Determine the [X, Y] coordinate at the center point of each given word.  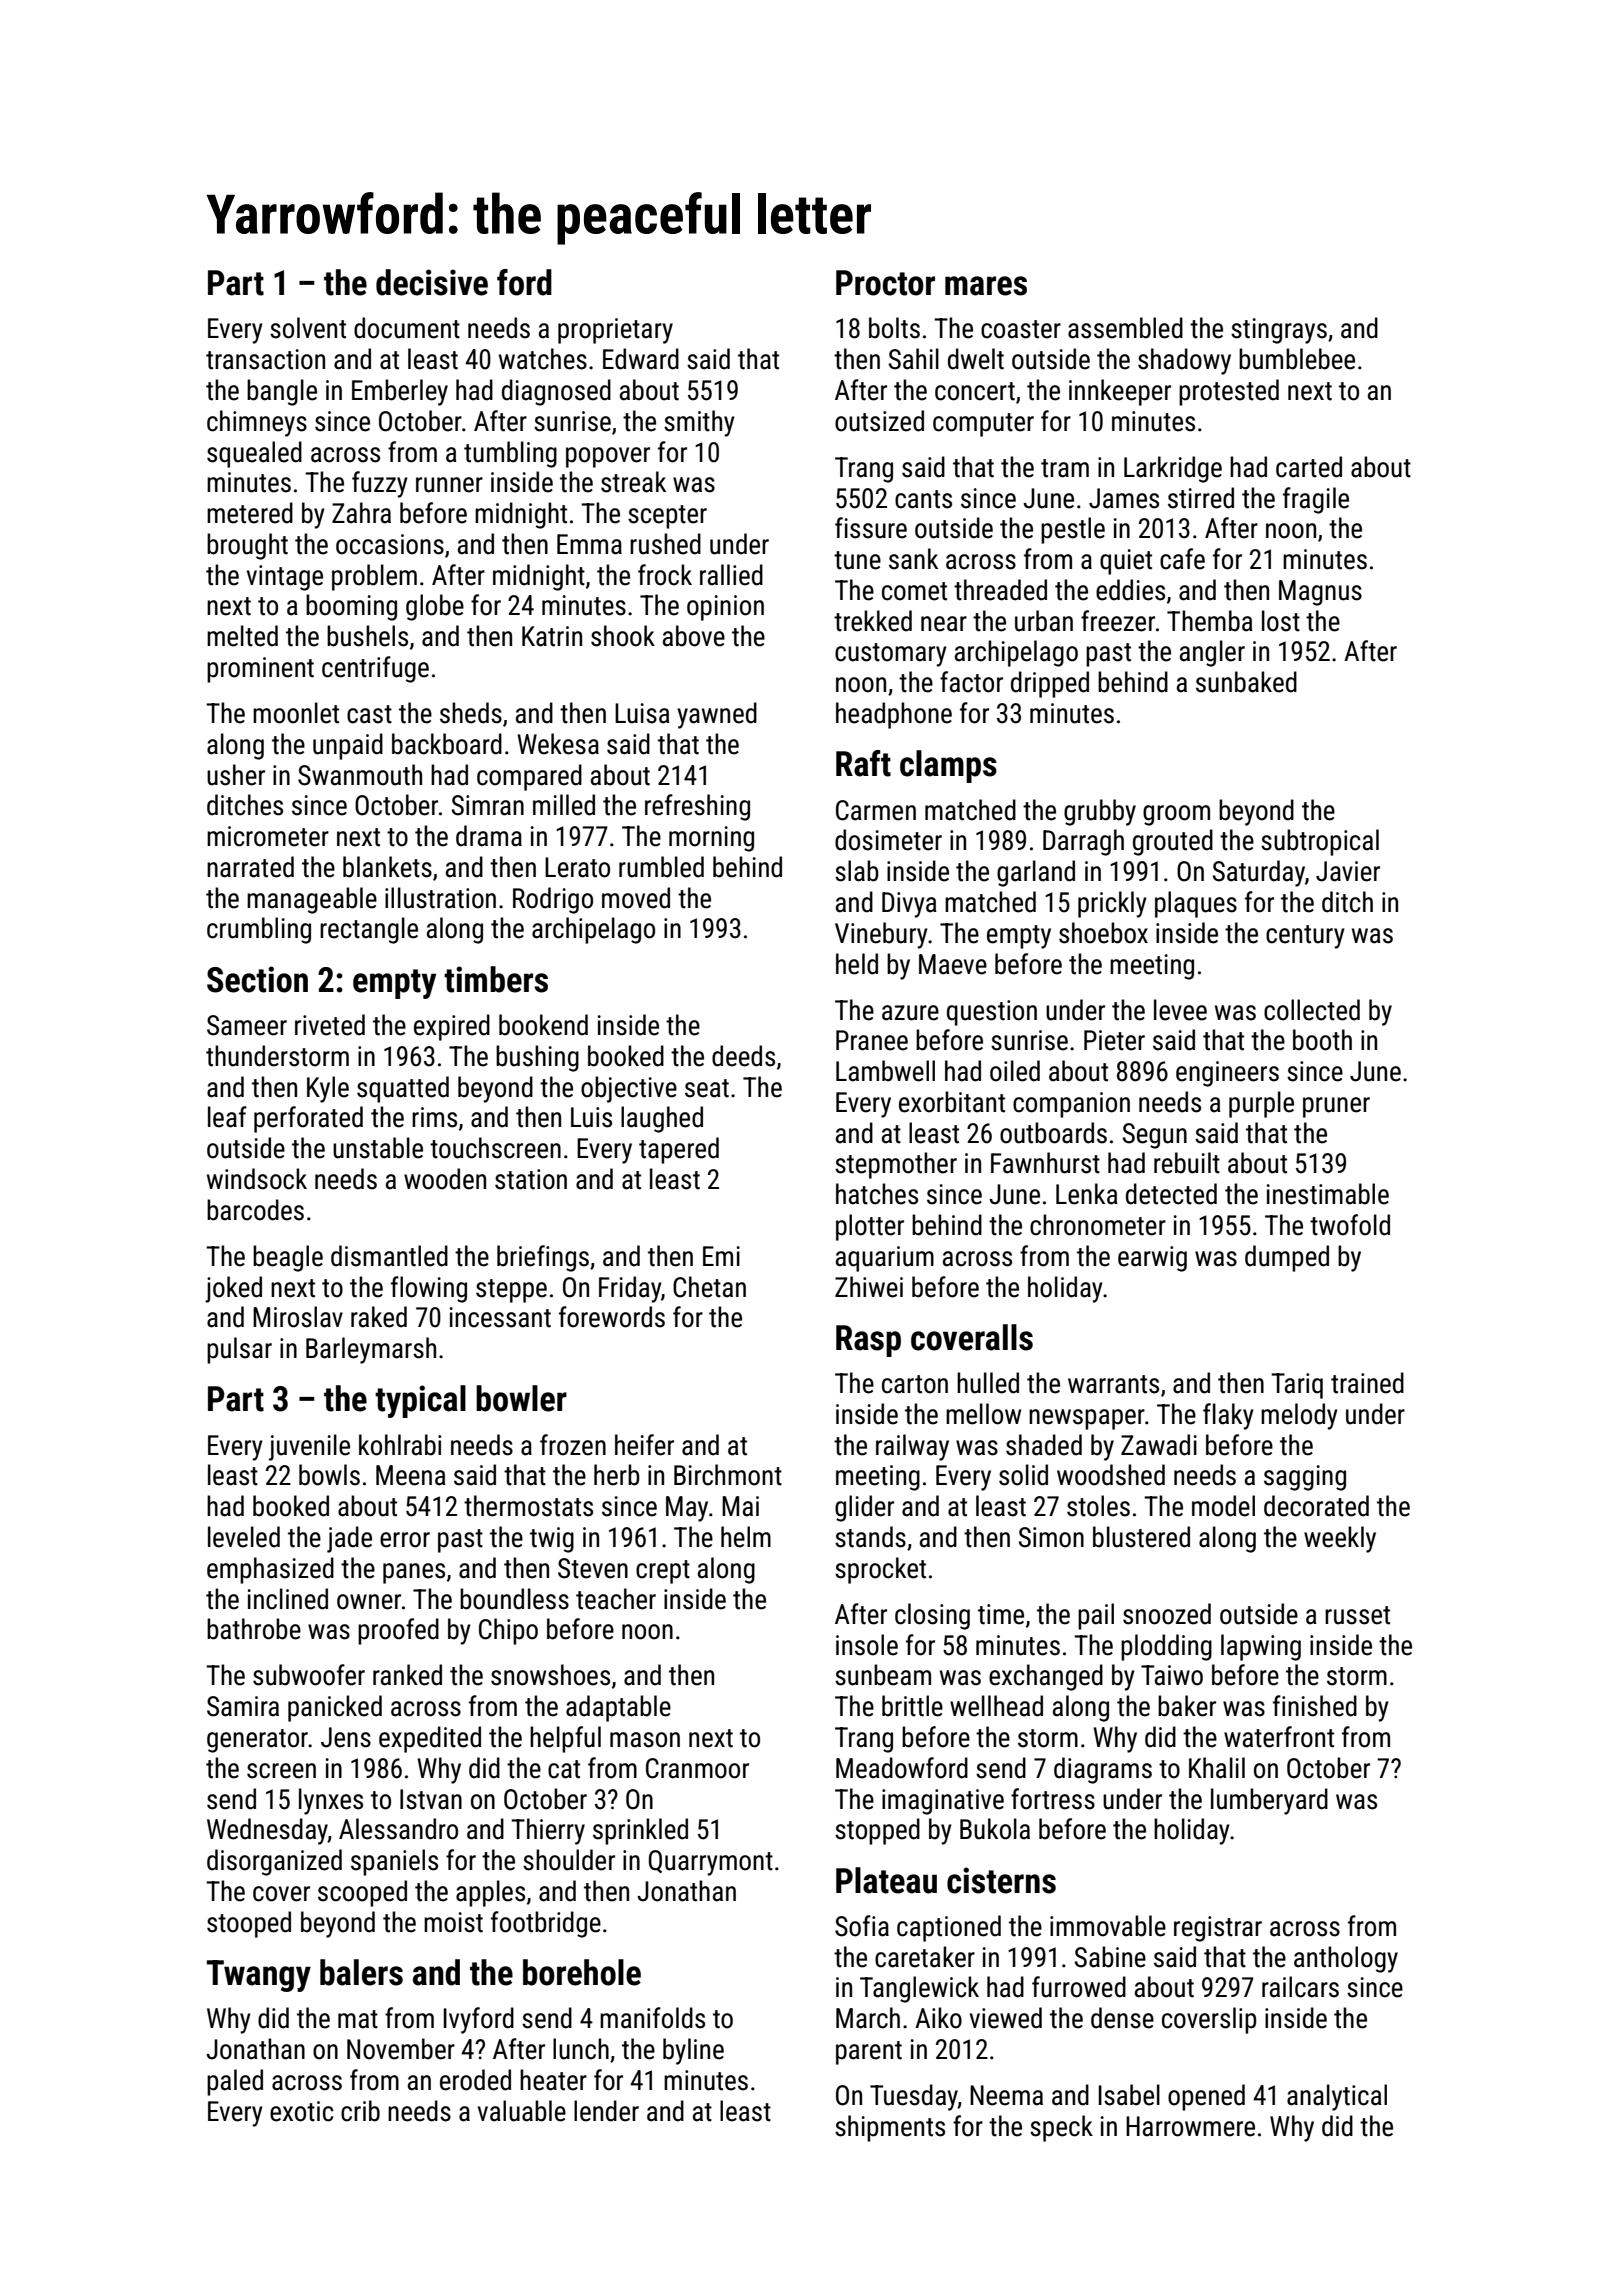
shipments [890, 2128]
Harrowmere [1190, 2126]
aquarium [885, 1259]
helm [746, 1537]
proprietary [615, 331]
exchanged [1046, 1677]
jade [349, 1539]
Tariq [1297, 1386]
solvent [308, 328]
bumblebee [1297, 359]
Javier [1348, 871]
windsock [257, 1179]
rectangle [369, 930]
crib [360, 2111]
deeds [743, 1056]
